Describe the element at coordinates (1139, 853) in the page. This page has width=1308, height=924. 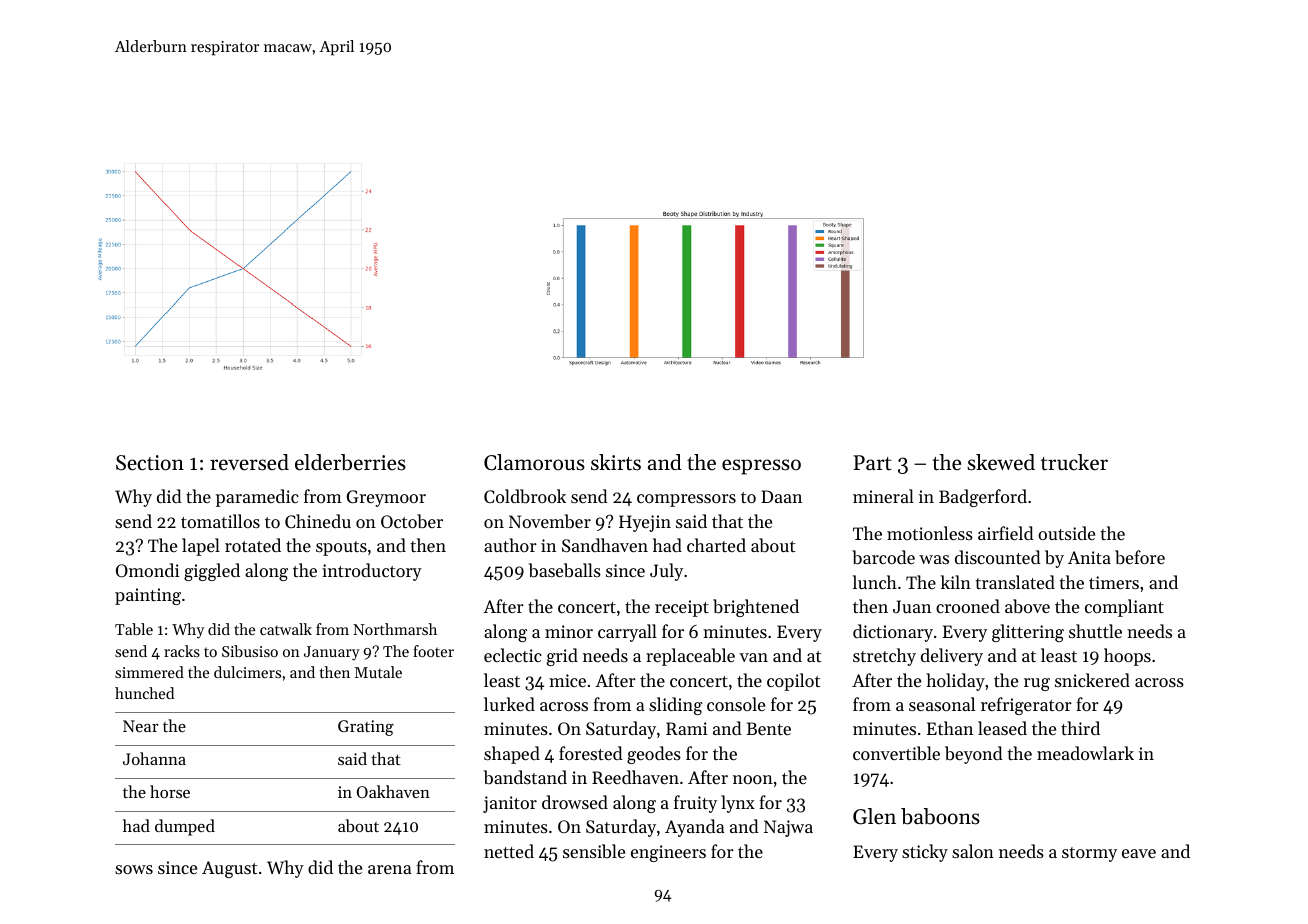
I see `eave` at that location.
